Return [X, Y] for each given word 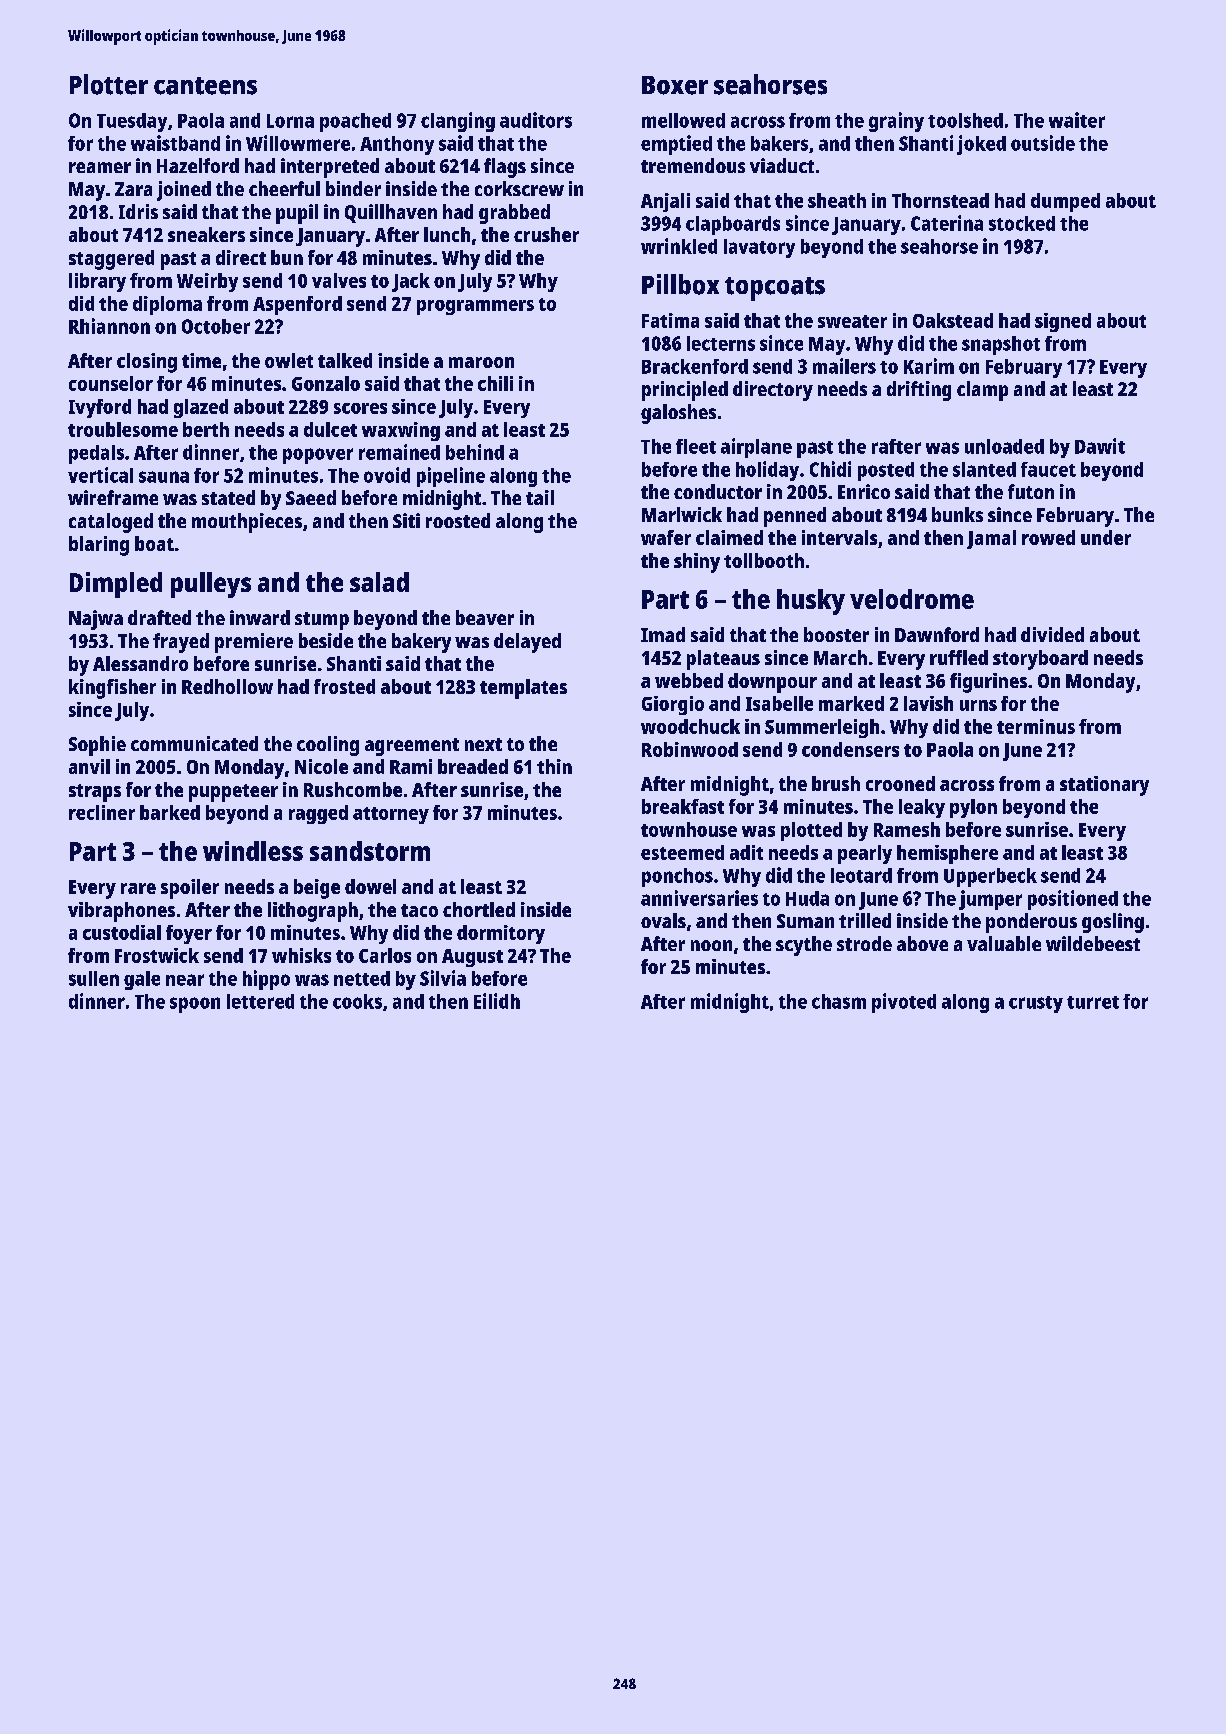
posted [886, 471]
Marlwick [682, 514]
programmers [475, 307]
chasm [839, 1001]
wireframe [113, 497]
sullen [94, 978]
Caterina [947, 223]
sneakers [206, 234]
